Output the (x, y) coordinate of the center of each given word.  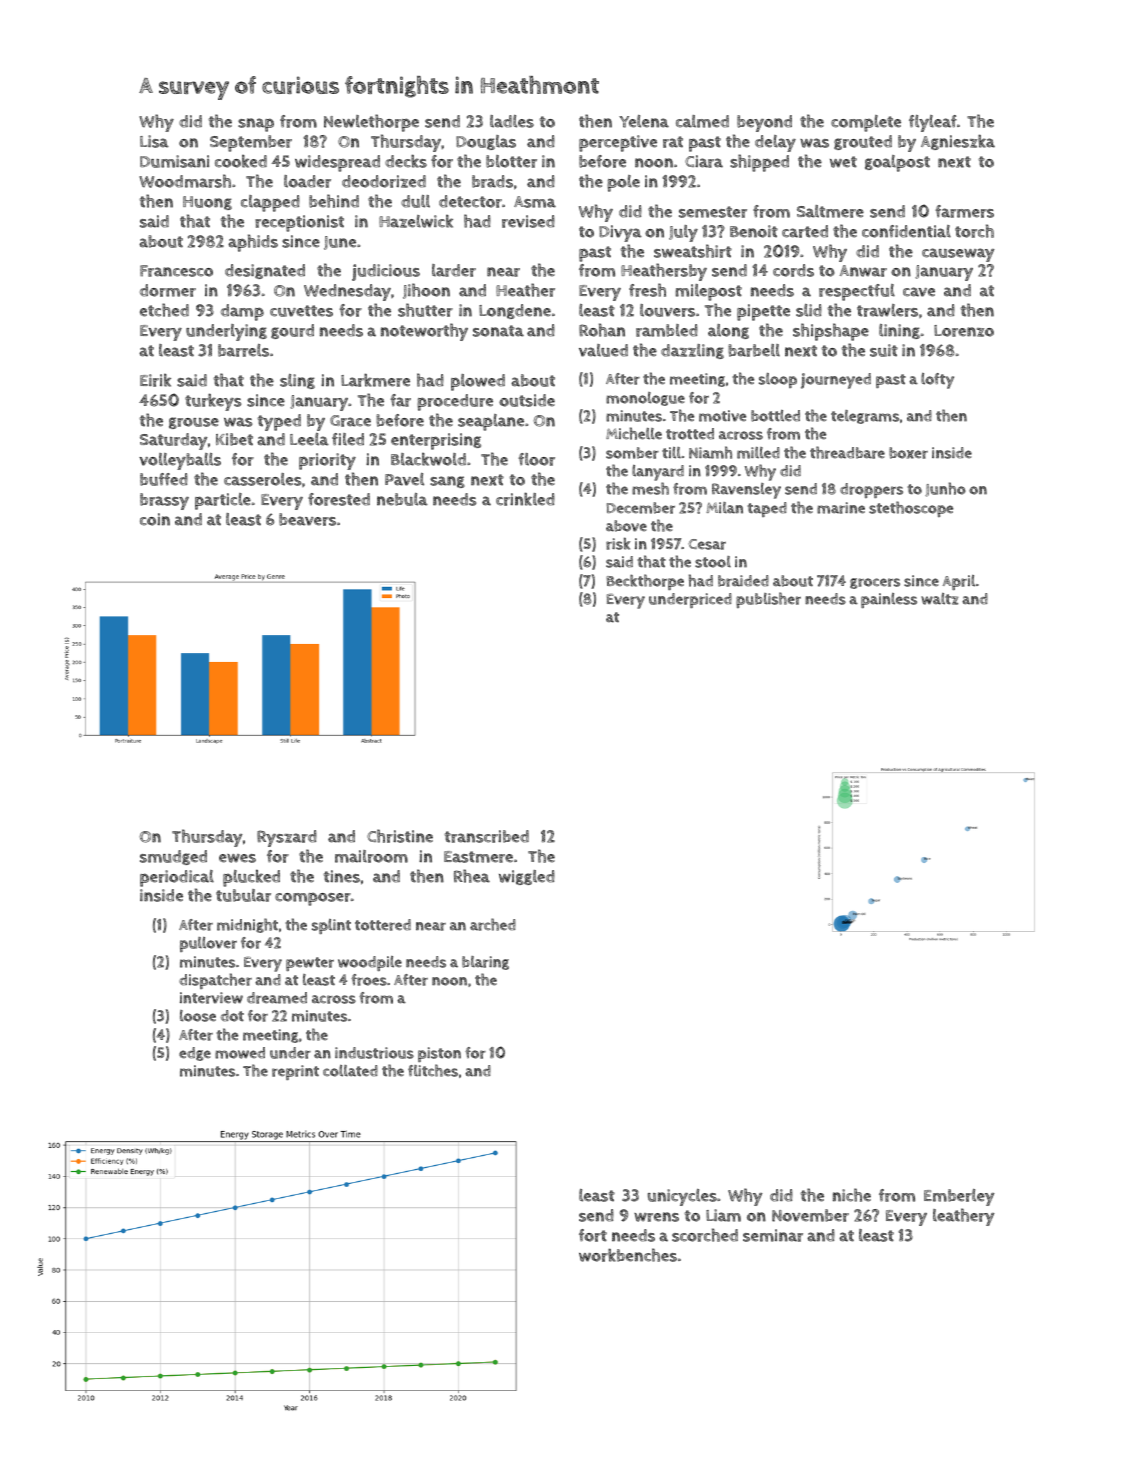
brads (492, 181)
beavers (307, 519)
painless (889, 600)
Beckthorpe (645, 582)
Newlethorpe (371, 123)
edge (195, 1054)
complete (866, 123)
